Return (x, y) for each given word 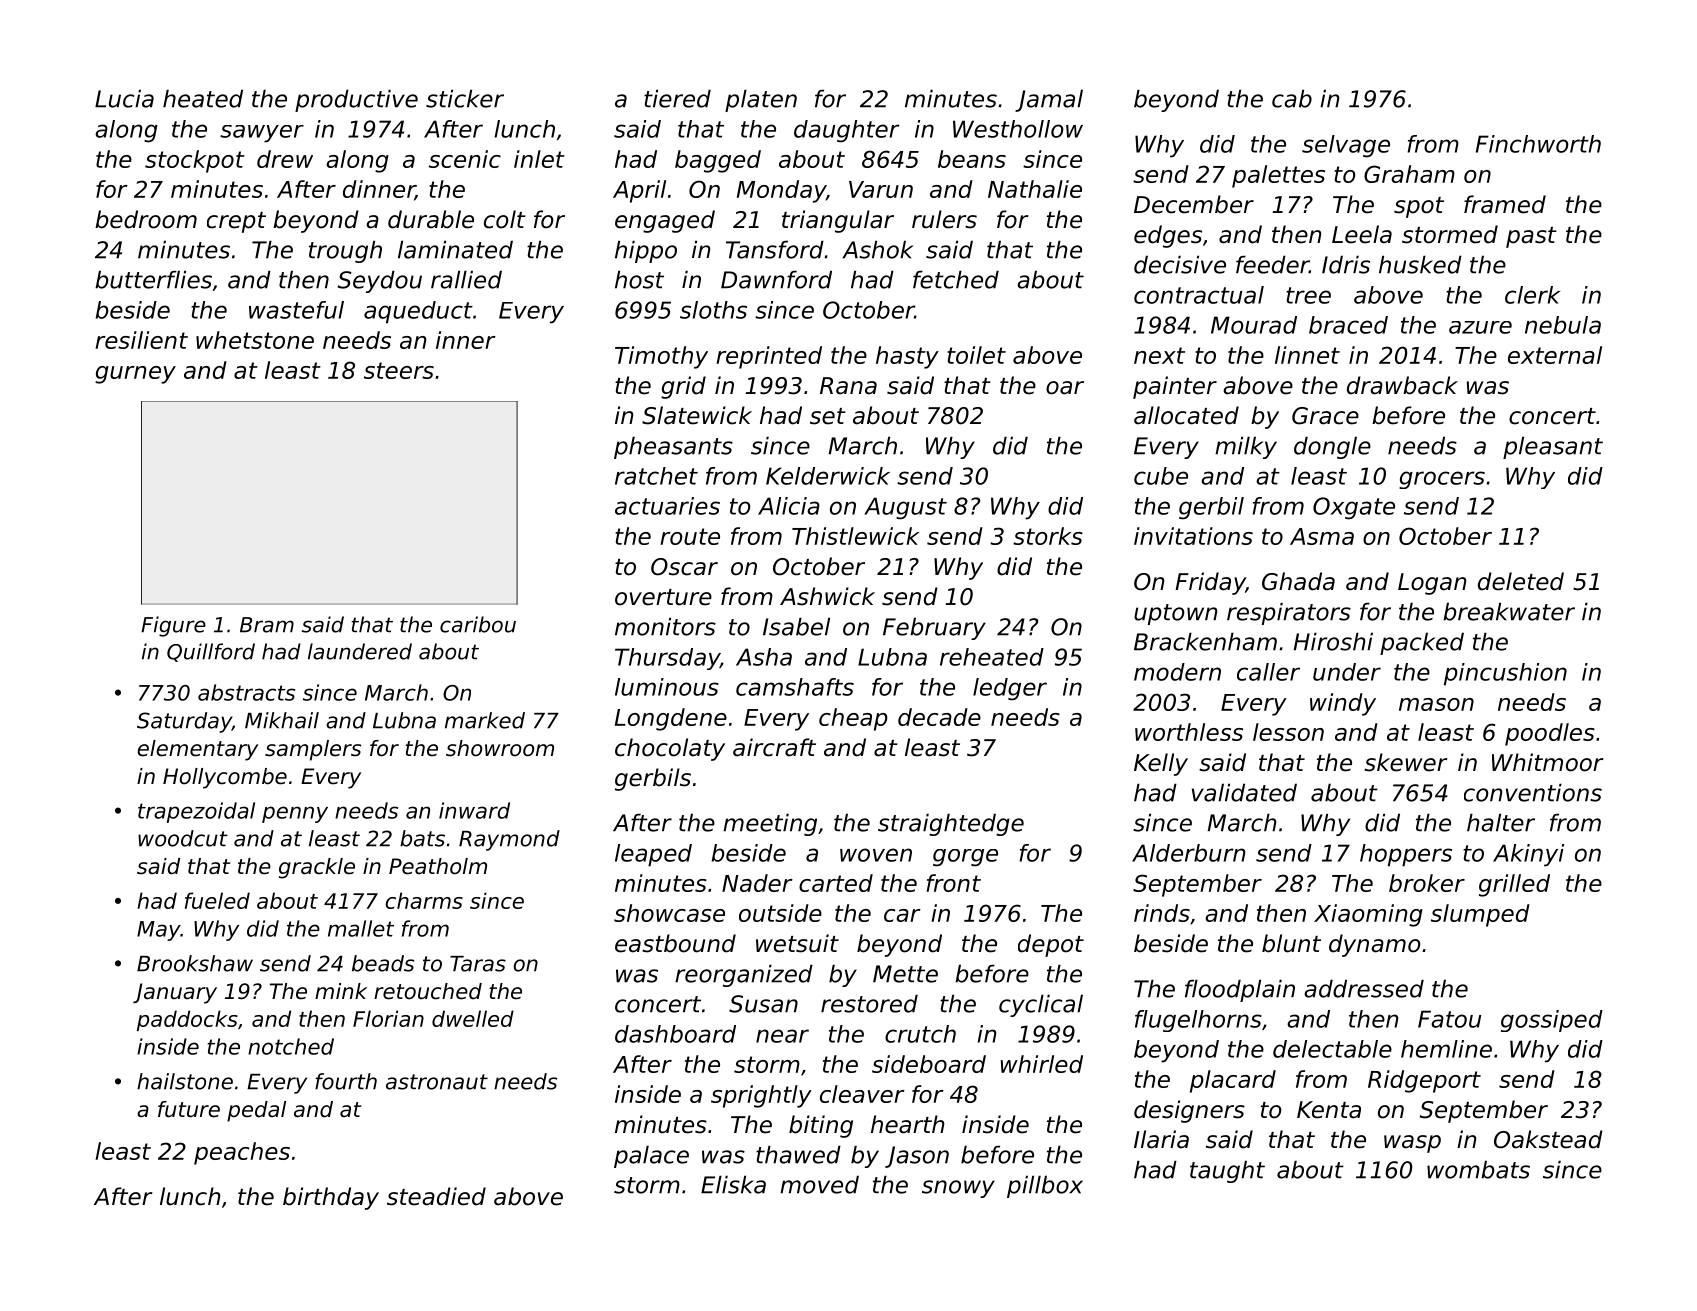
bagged (718, 161)
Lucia (124, 98)
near (782, 1036)
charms (424, 900)
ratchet (656, 476)
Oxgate (1354, 508)
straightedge (951, 824)
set (828, 416)
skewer (1406, 762)
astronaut (437, 1082)
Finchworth (1538, 144)
